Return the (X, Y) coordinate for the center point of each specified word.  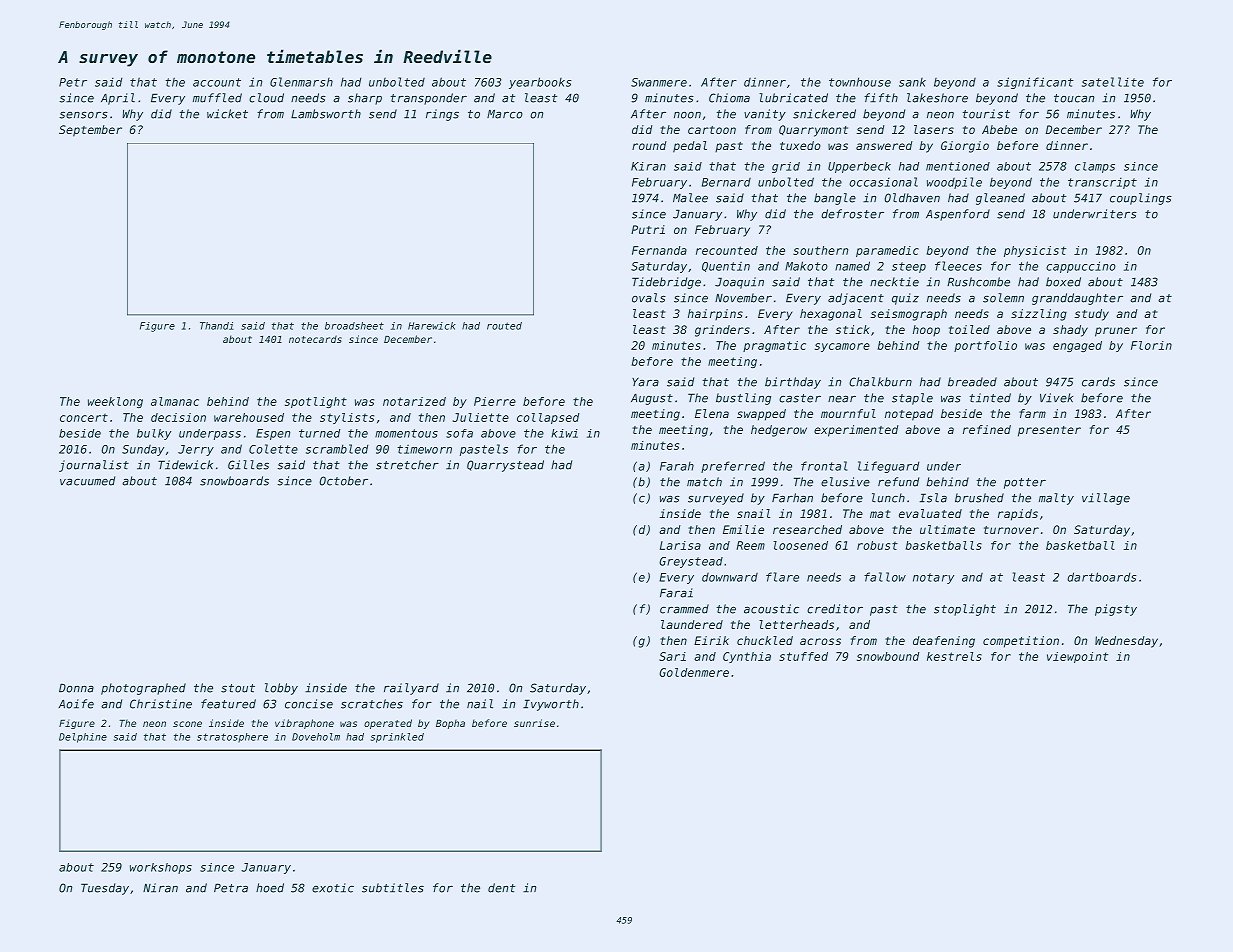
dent (501, 888)
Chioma (729, 98)
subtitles (393, 888)
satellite (1113, 82)
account (217, 82)
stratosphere (232, 738)
